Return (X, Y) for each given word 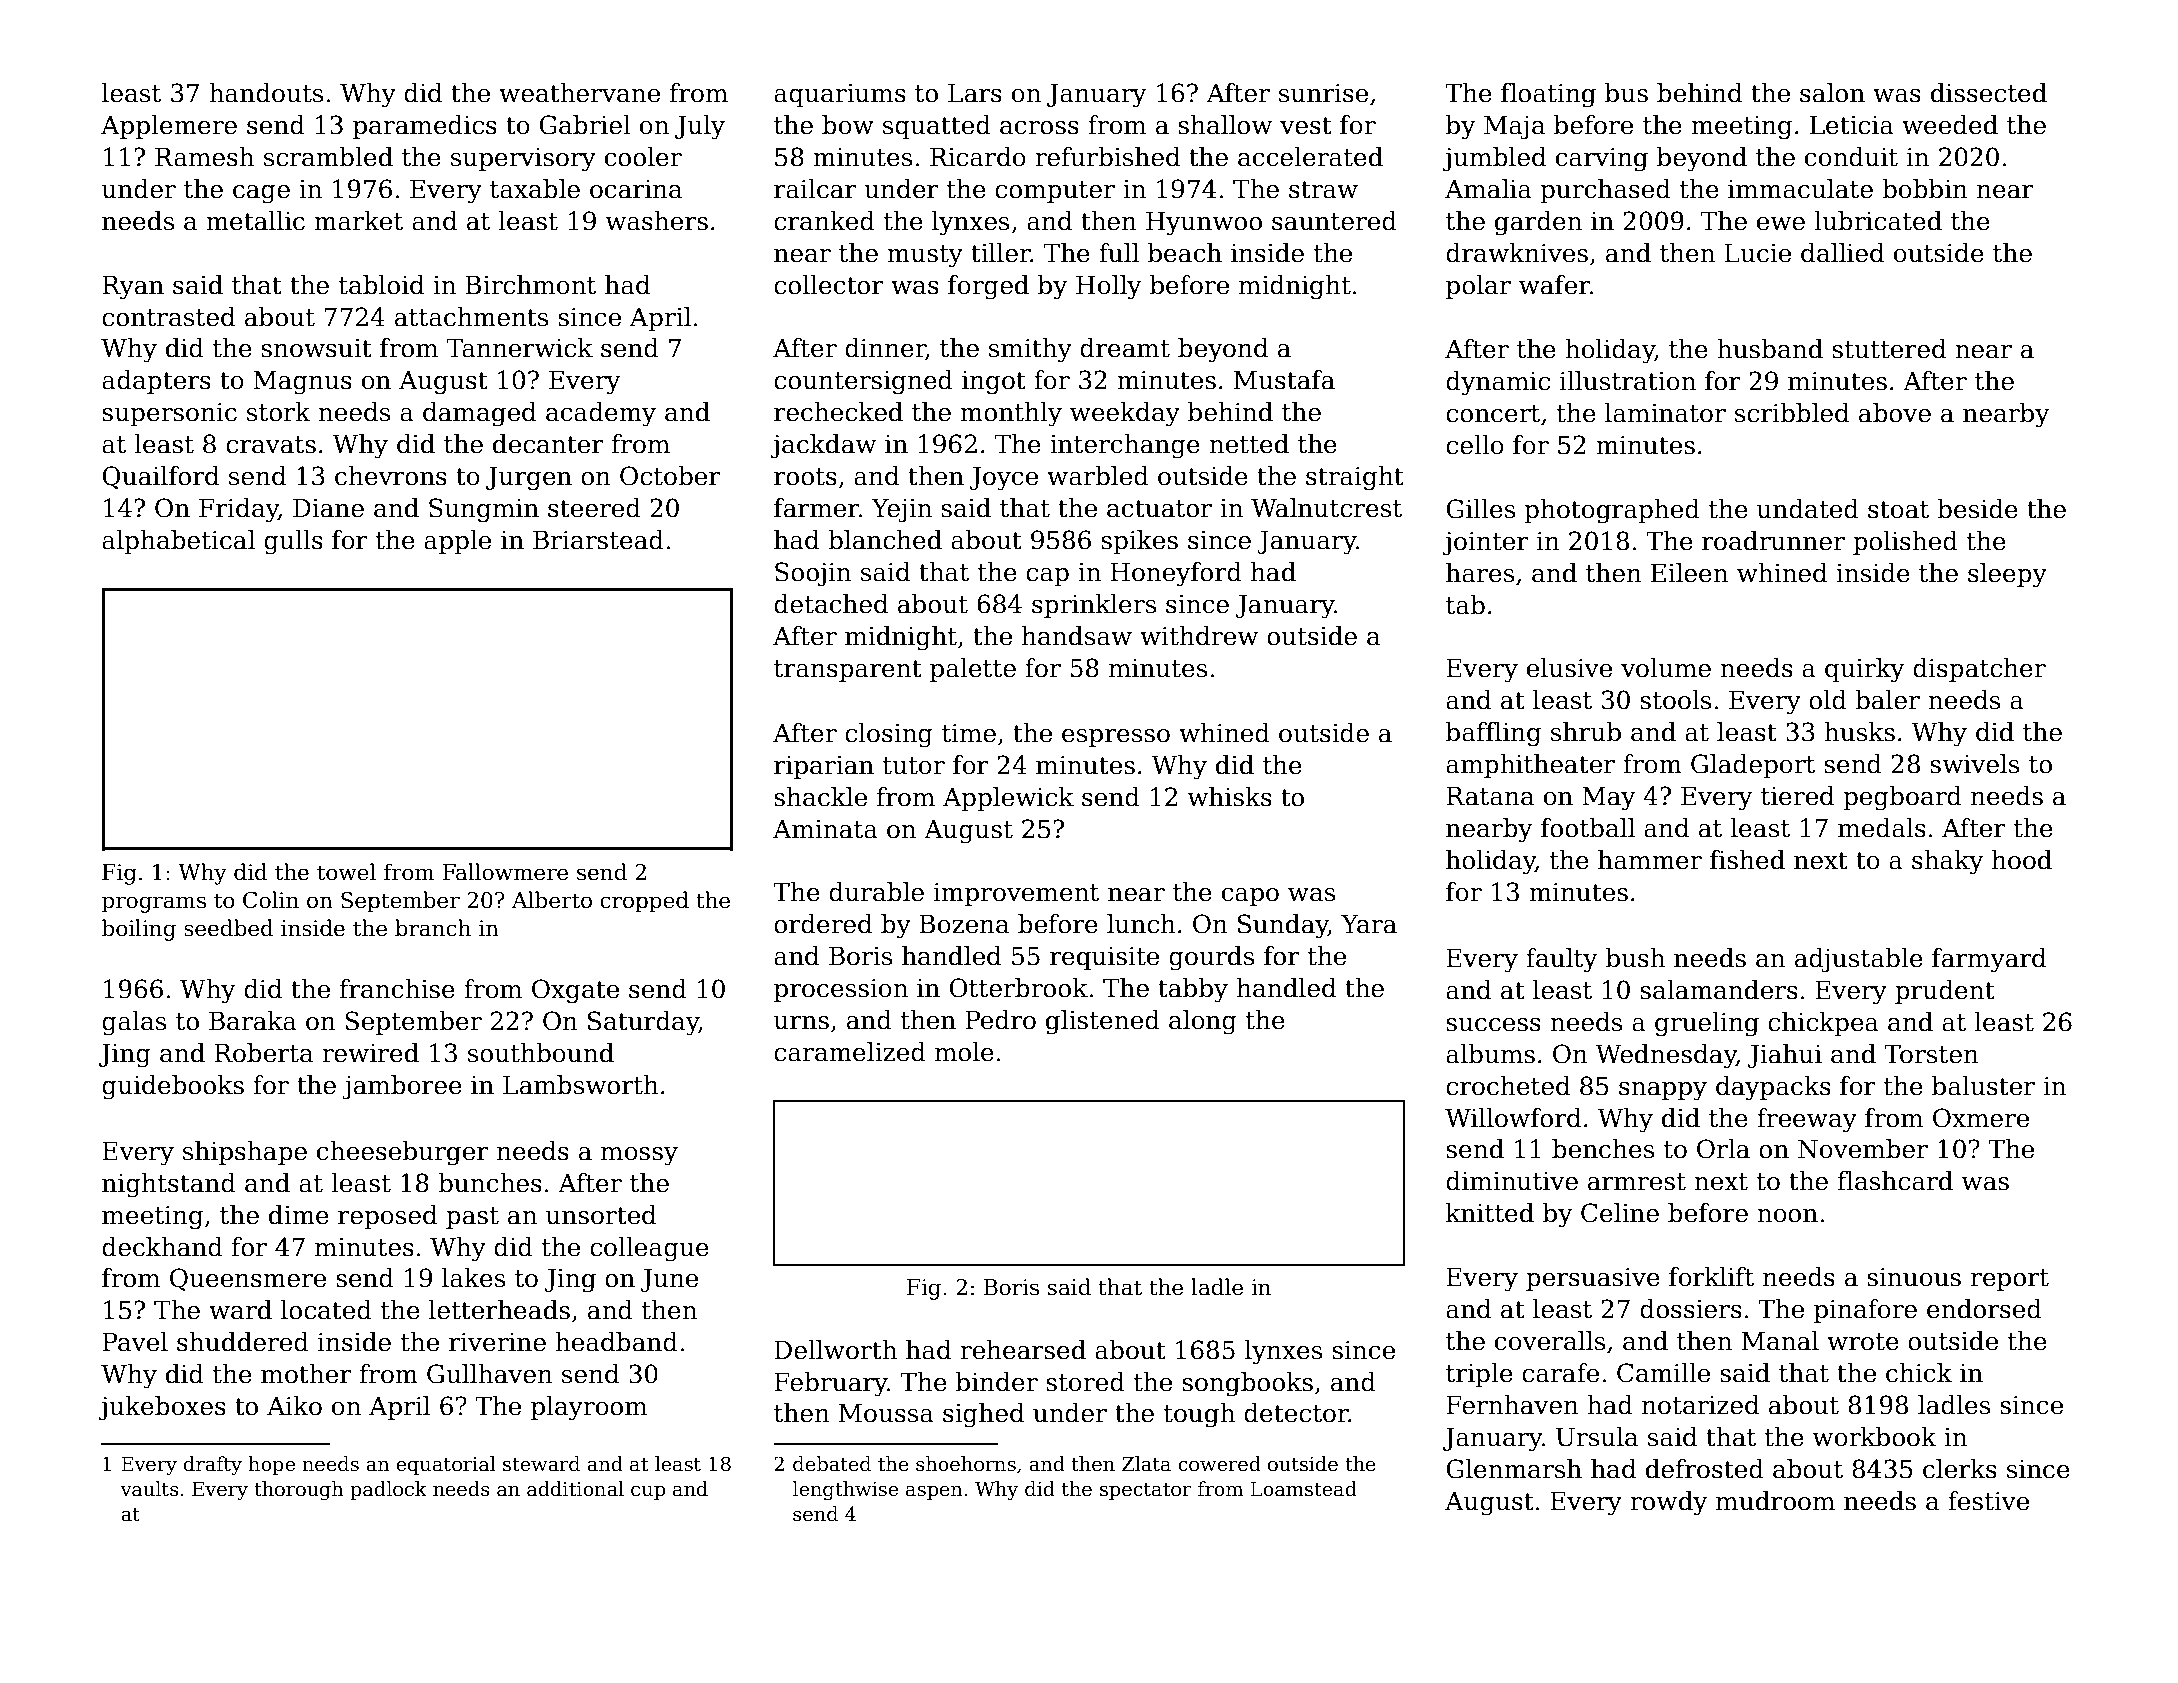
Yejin (901, 511)
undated (1808, 509)
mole (964, 1052)
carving (1602, 160)
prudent (1945, 992)
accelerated (1310, 157)
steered (594, 508)
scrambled (328, 157)
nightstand (169, 1185)
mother (306, 1374)
